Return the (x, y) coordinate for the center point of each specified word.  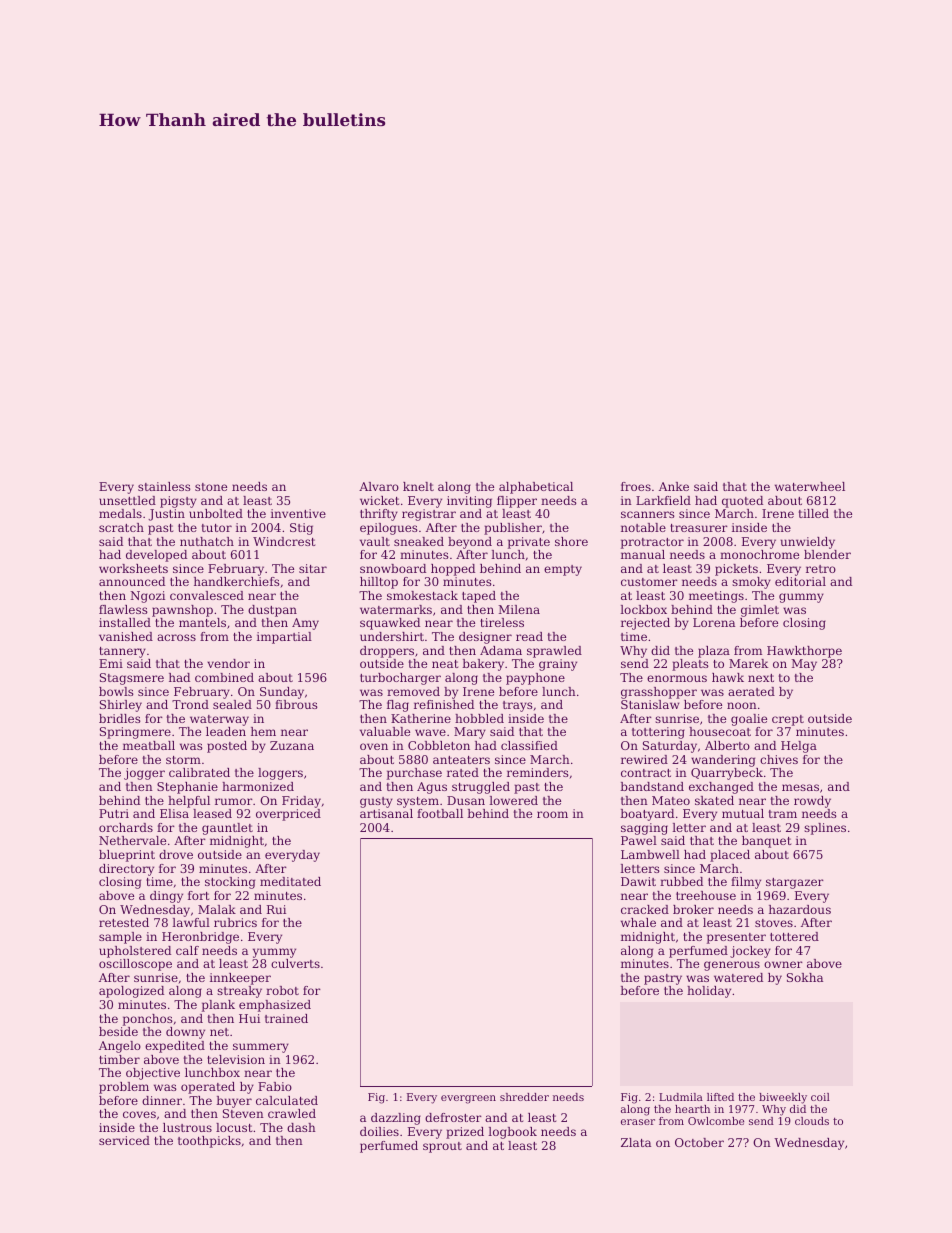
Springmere (135, 733)
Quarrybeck (727, 774)
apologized (131, 992)
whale (638, 922)
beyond (470, 543)
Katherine (421, 718)
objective (153, 1074)
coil (820, 1097)
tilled (814, 513)
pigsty (178, 502)
